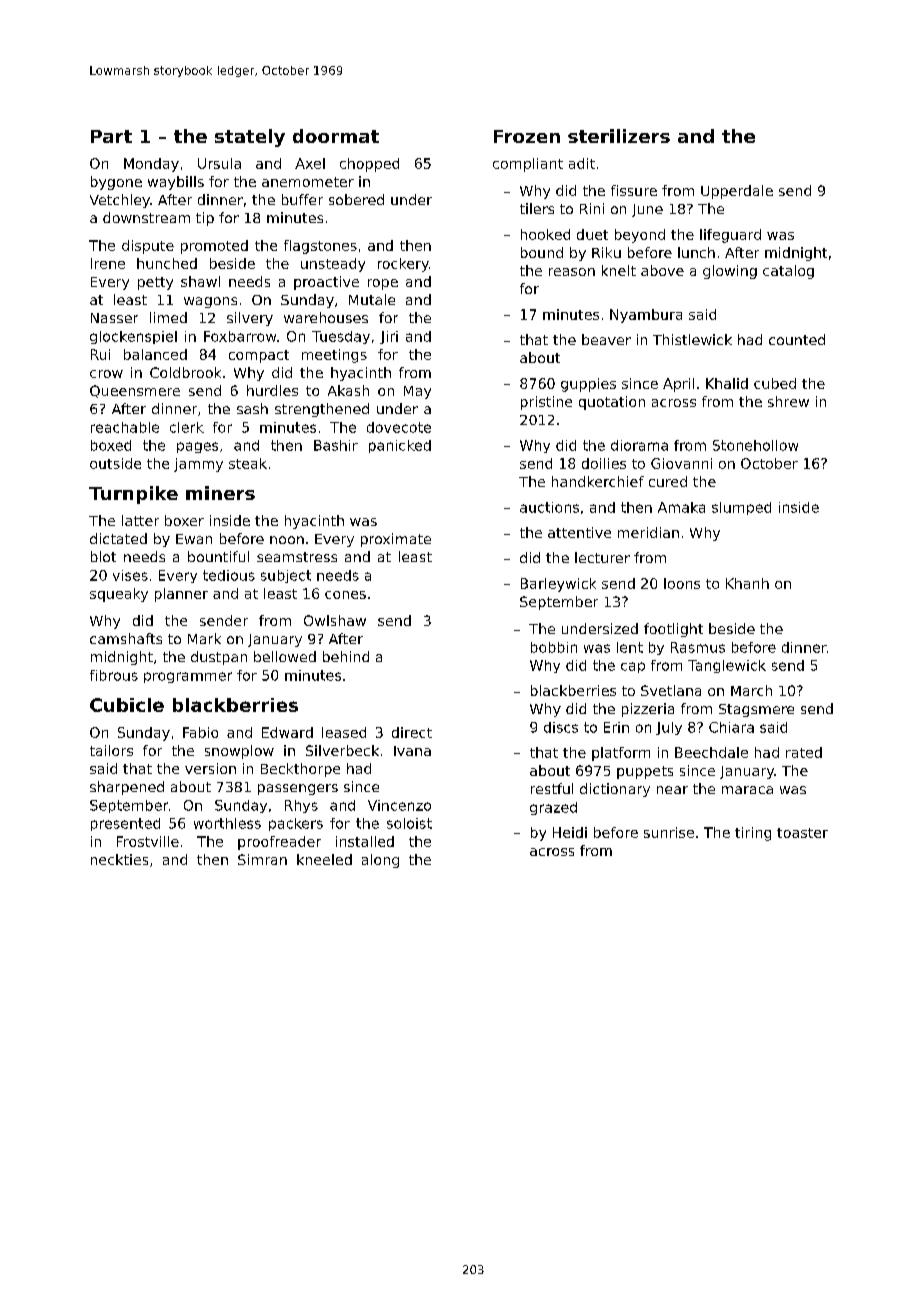  Describe the element at coordinates (259, 356) in the document. I see `compact` at that location.
